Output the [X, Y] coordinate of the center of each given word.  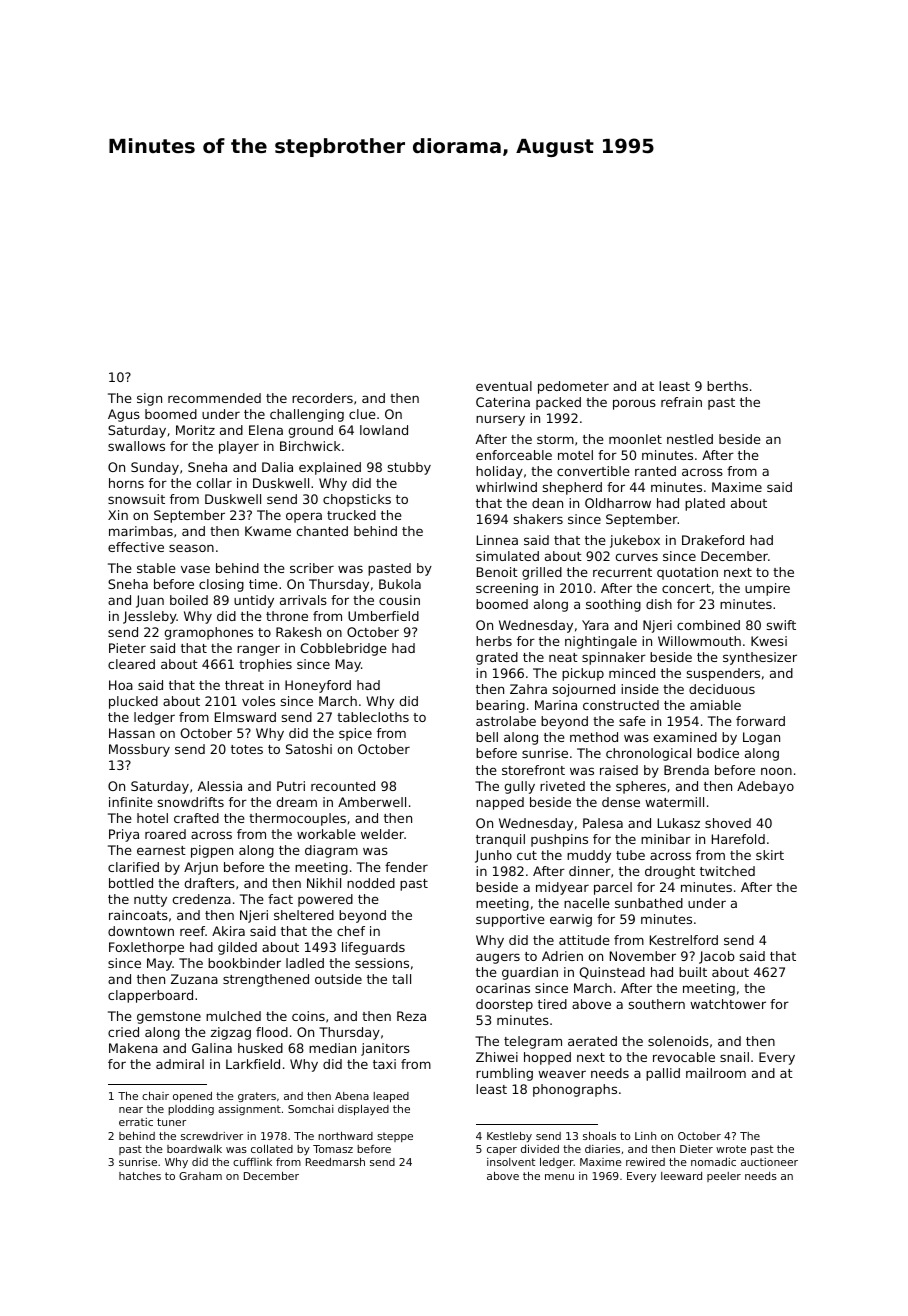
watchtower [728, 1004]
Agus [124, 415]
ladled [305, 963]
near [131, 1110]
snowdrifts [191, 802]
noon [776, 771]
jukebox [635, 541]
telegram [533, 1042]
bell [487, 737]
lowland [384, 430]
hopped [547, 1058]
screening [507, 589]
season [191, 548]
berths [727, 386]
